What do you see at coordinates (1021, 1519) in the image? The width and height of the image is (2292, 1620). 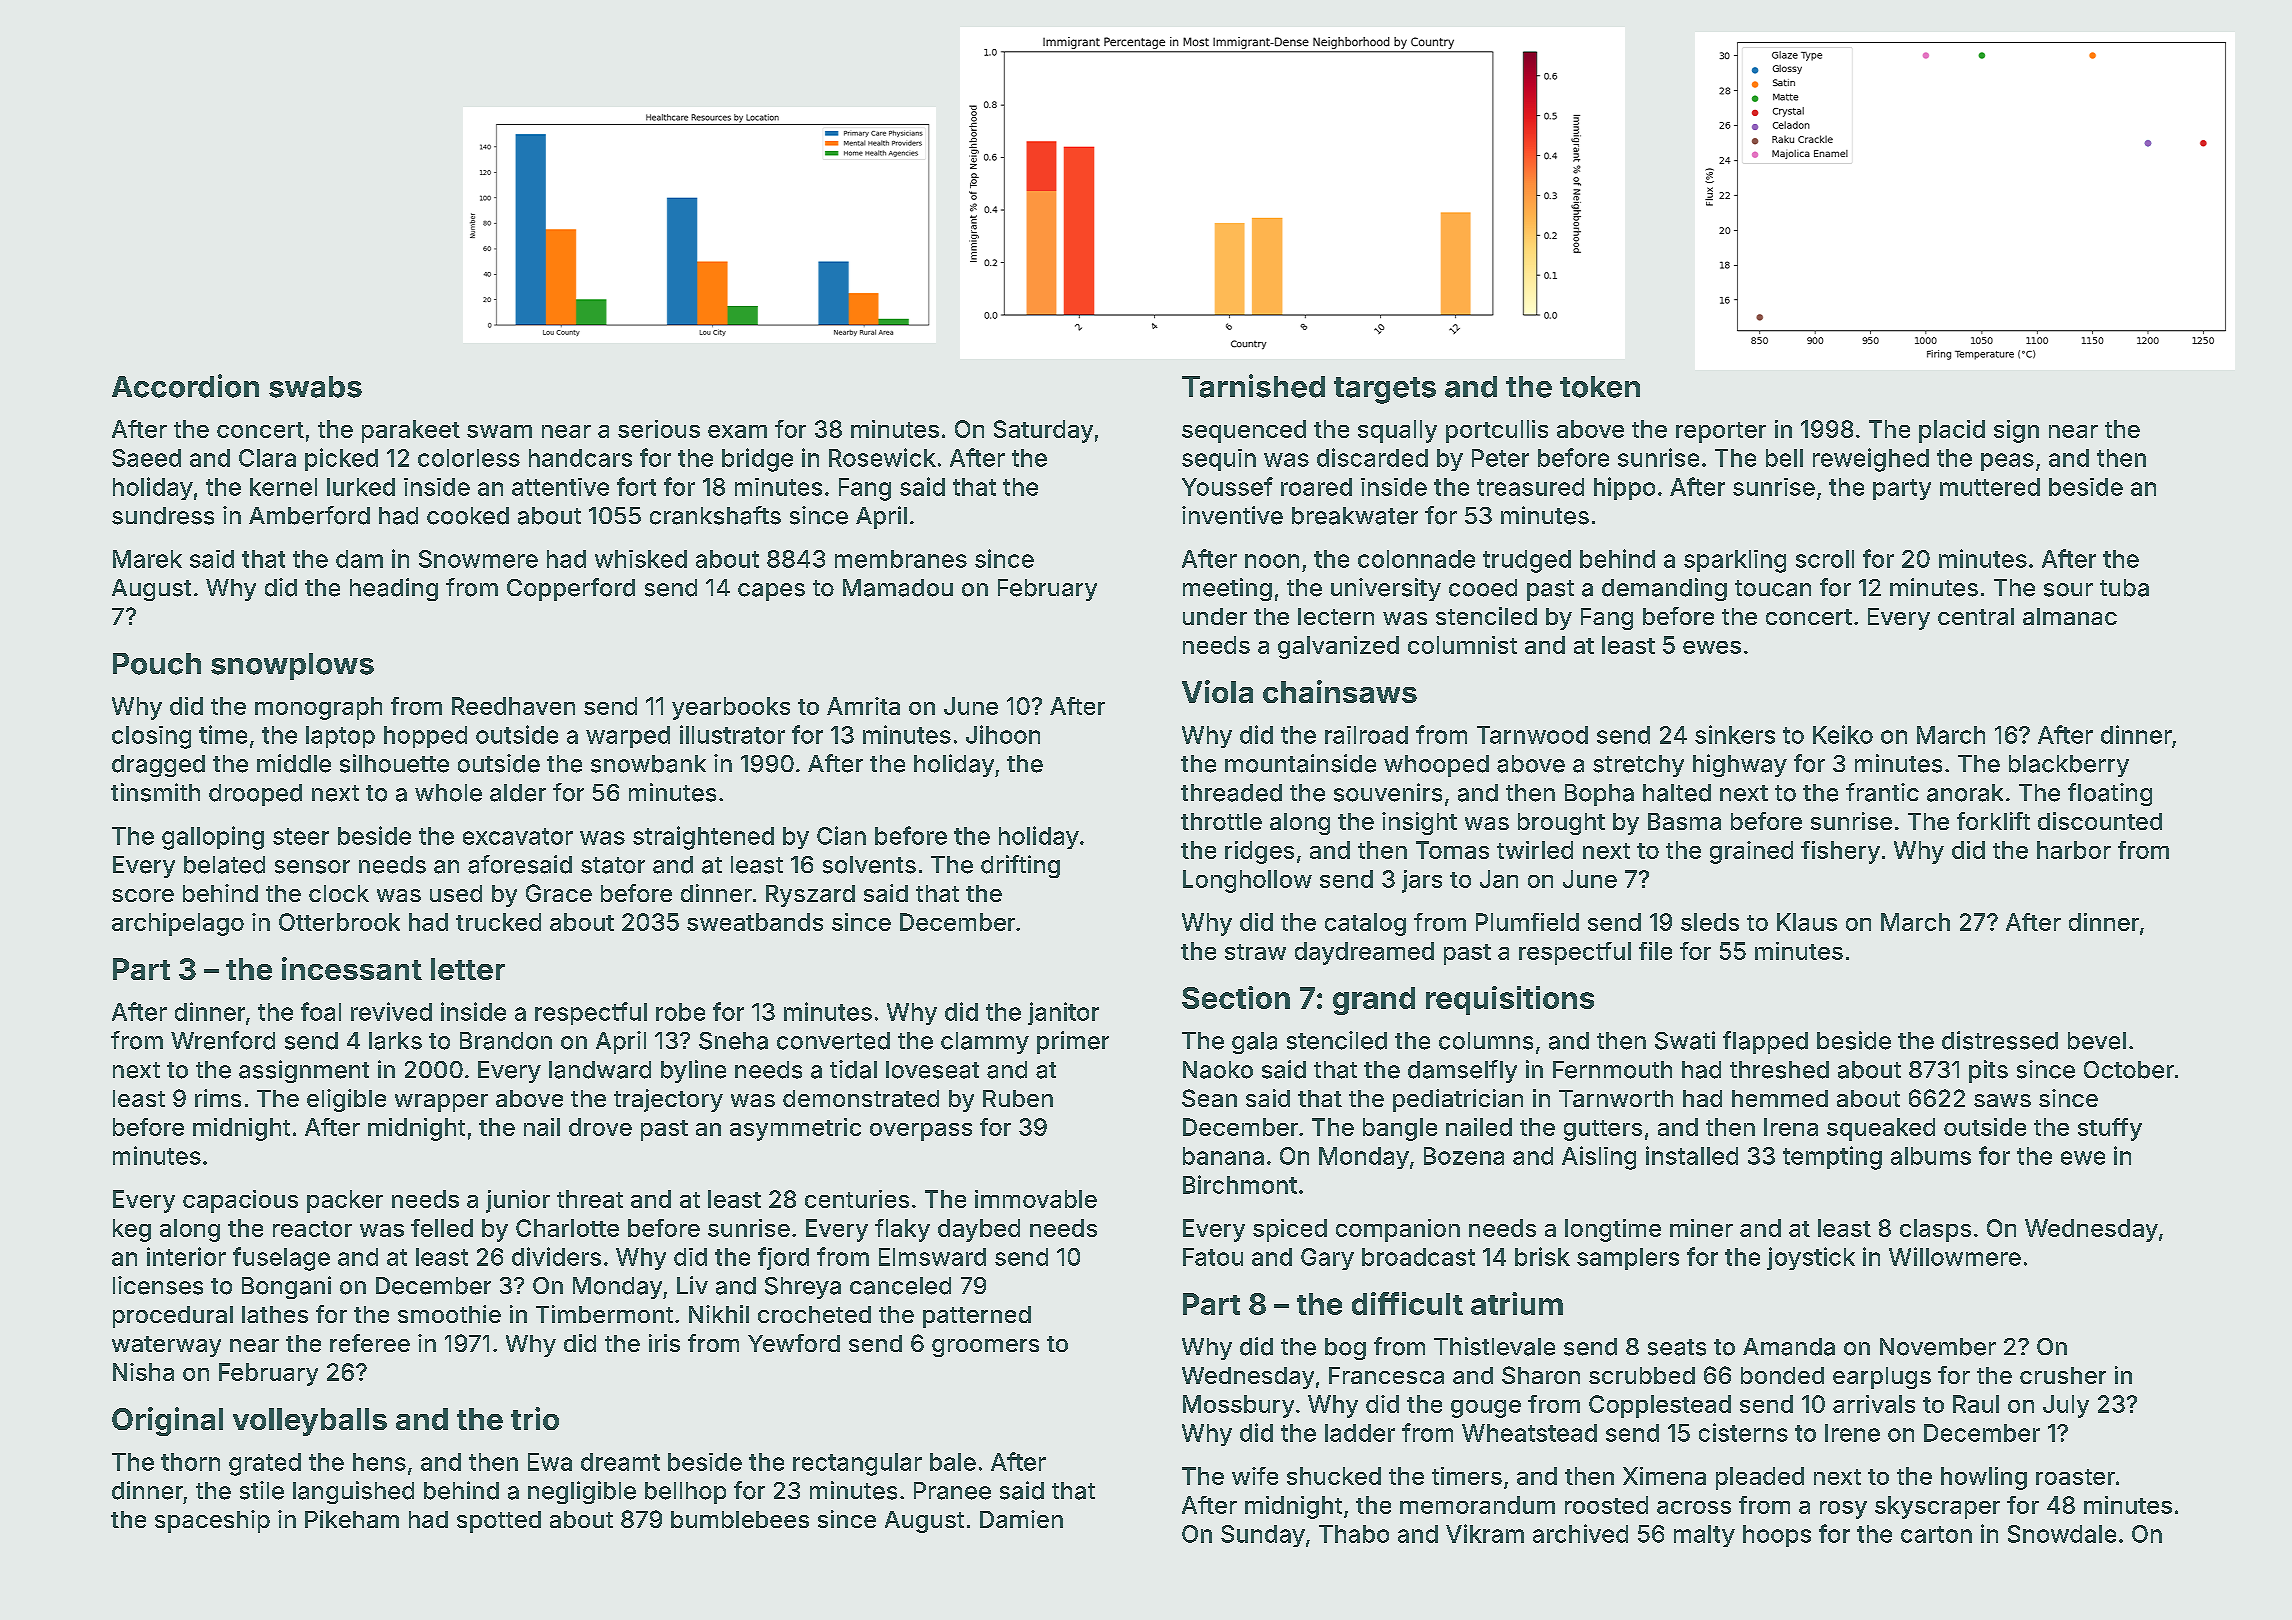 I see `Damien` at bounding box center [1021, 1519].
